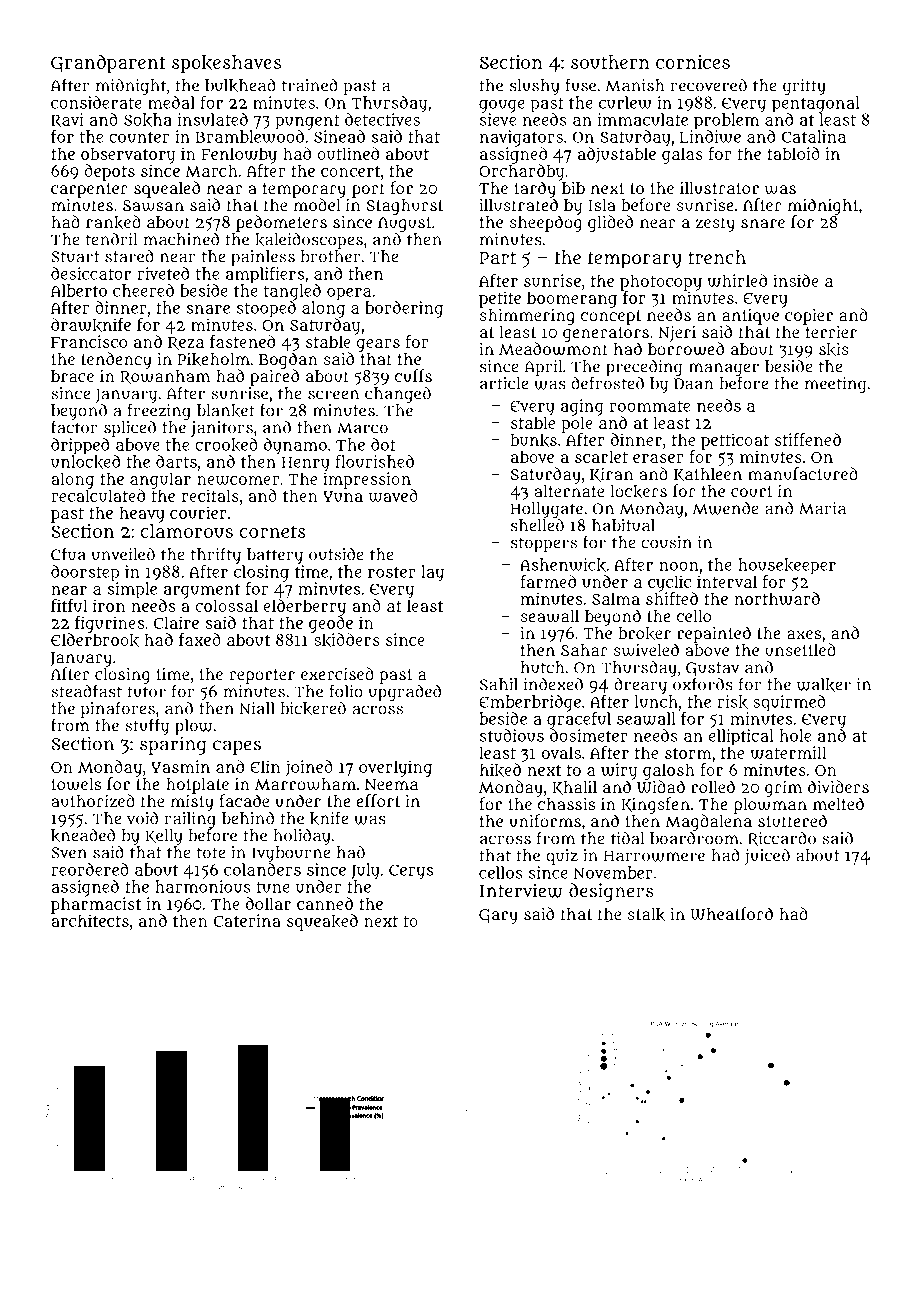 Image resolution: width=924 pixels, height=1308 pixels. I want to click on southern, so click(610, 62).
